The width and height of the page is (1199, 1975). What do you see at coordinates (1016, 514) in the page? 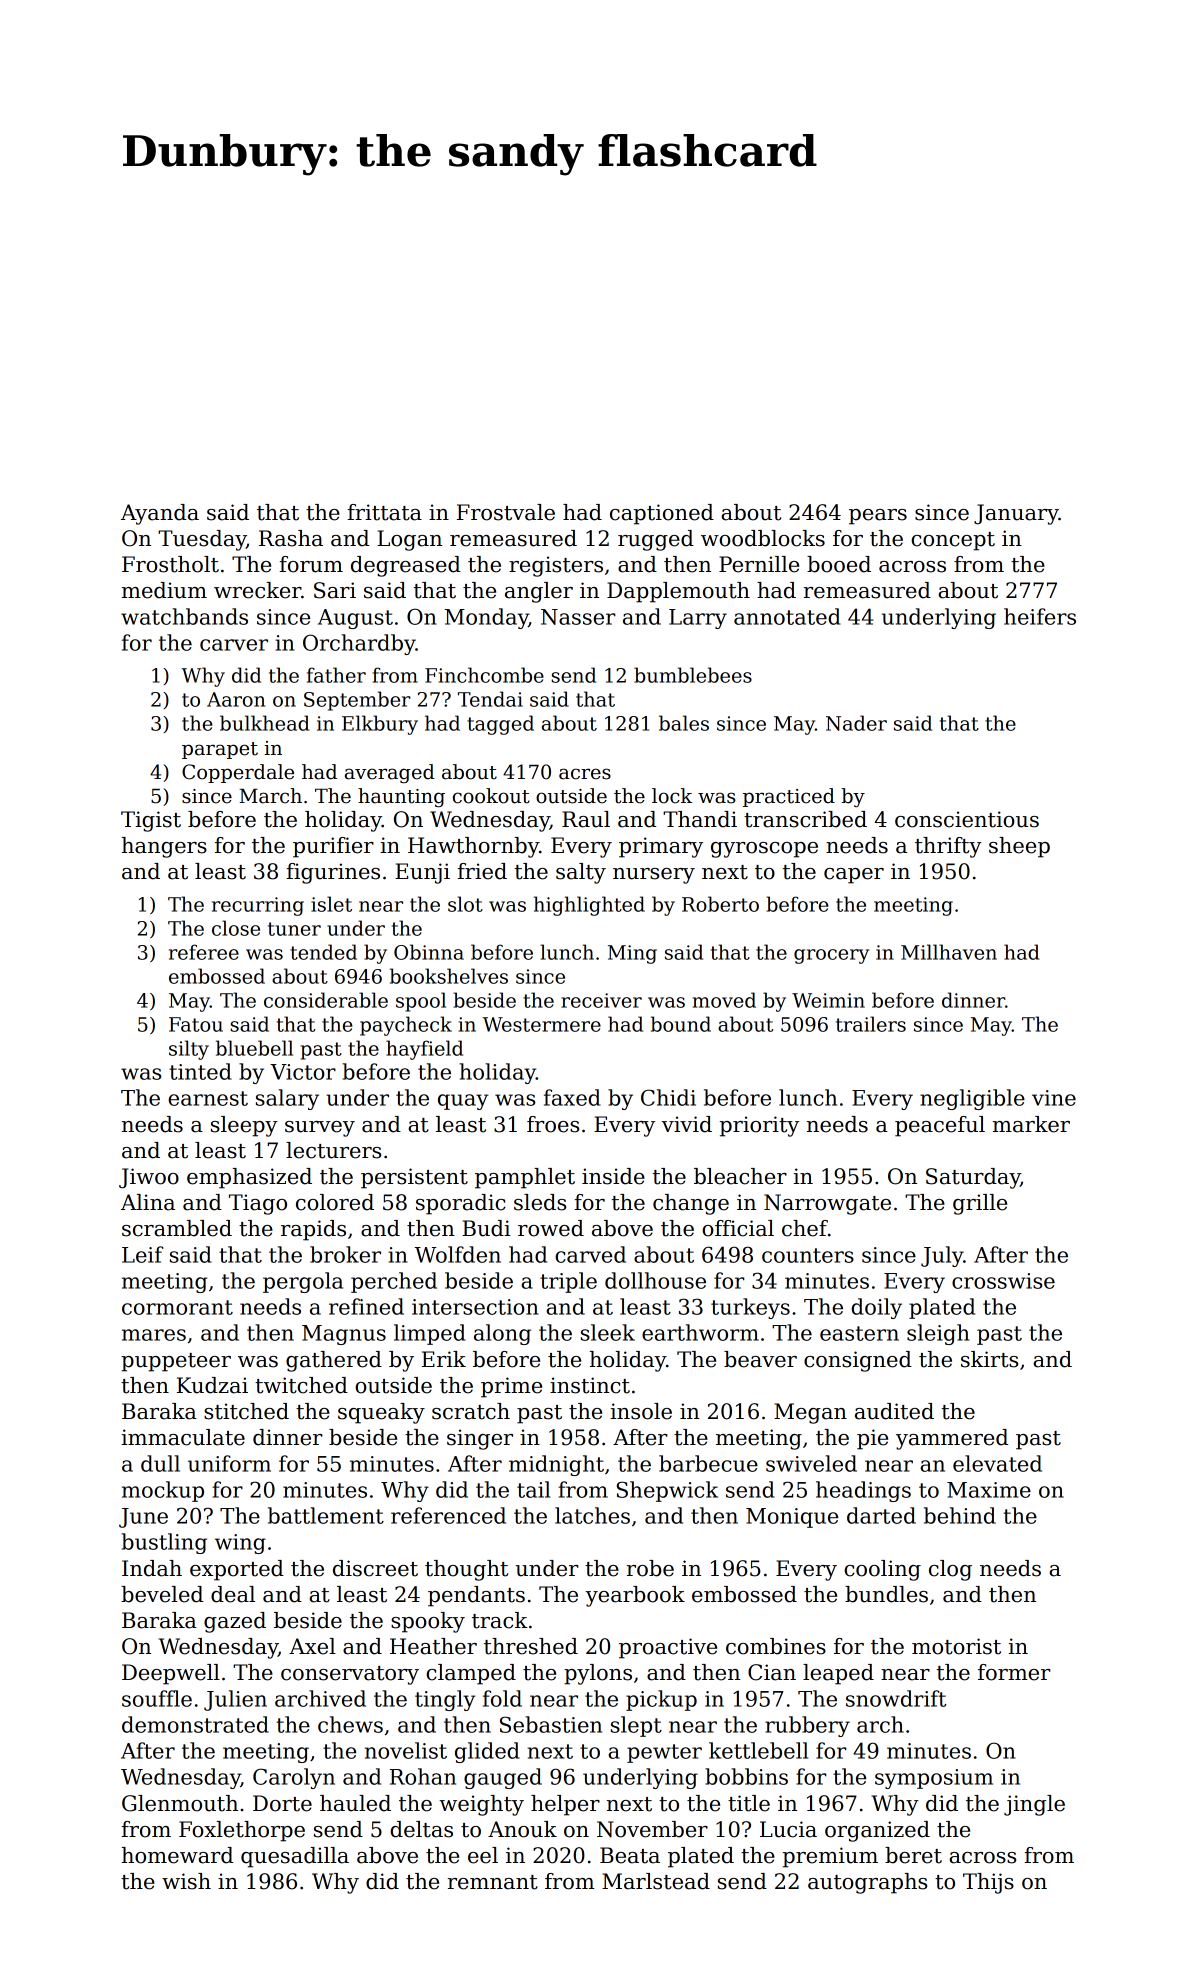
I see `January` at bounding box center [1016, 514].
